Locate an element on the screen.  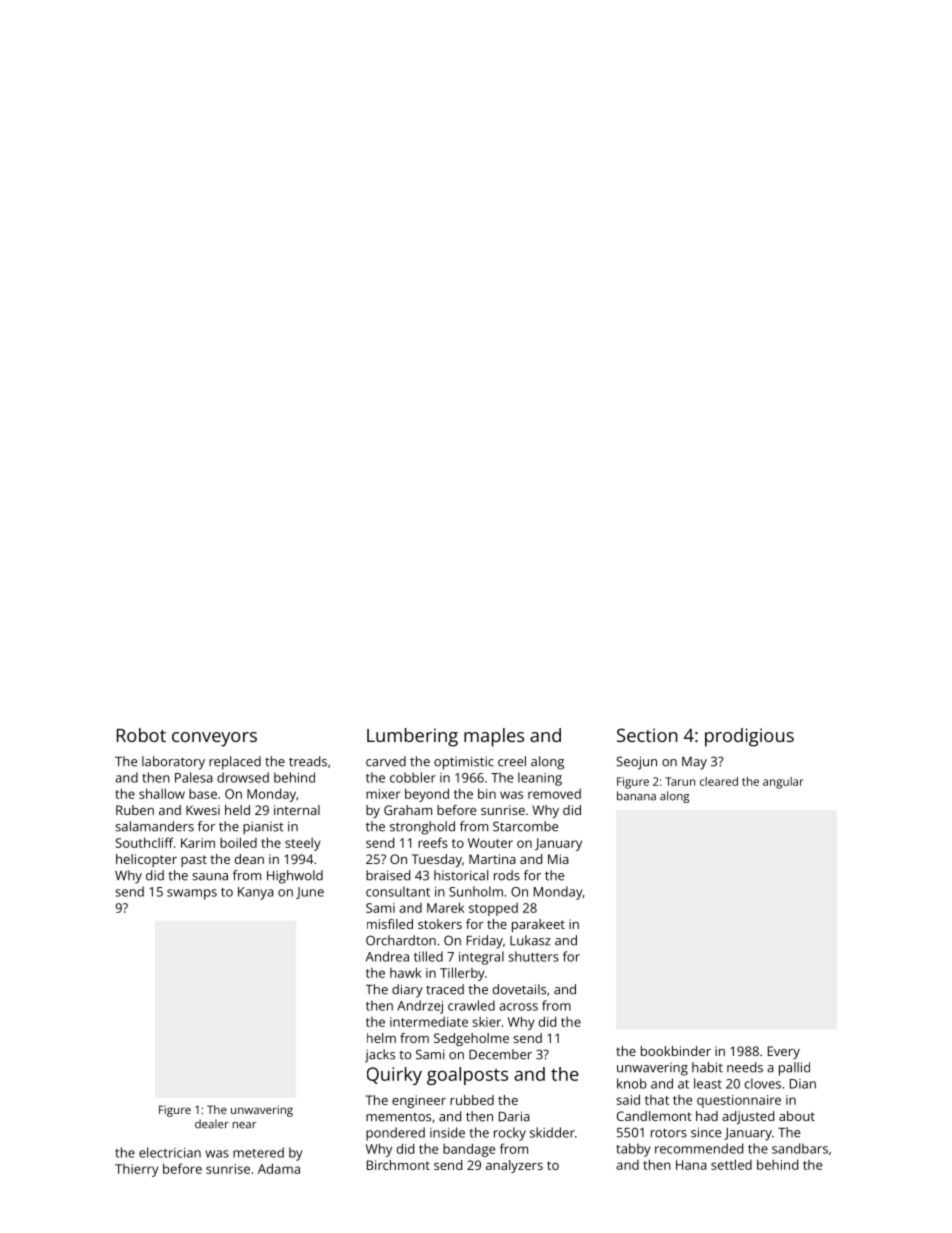
pallid is located at coordinates (794, 1069).
